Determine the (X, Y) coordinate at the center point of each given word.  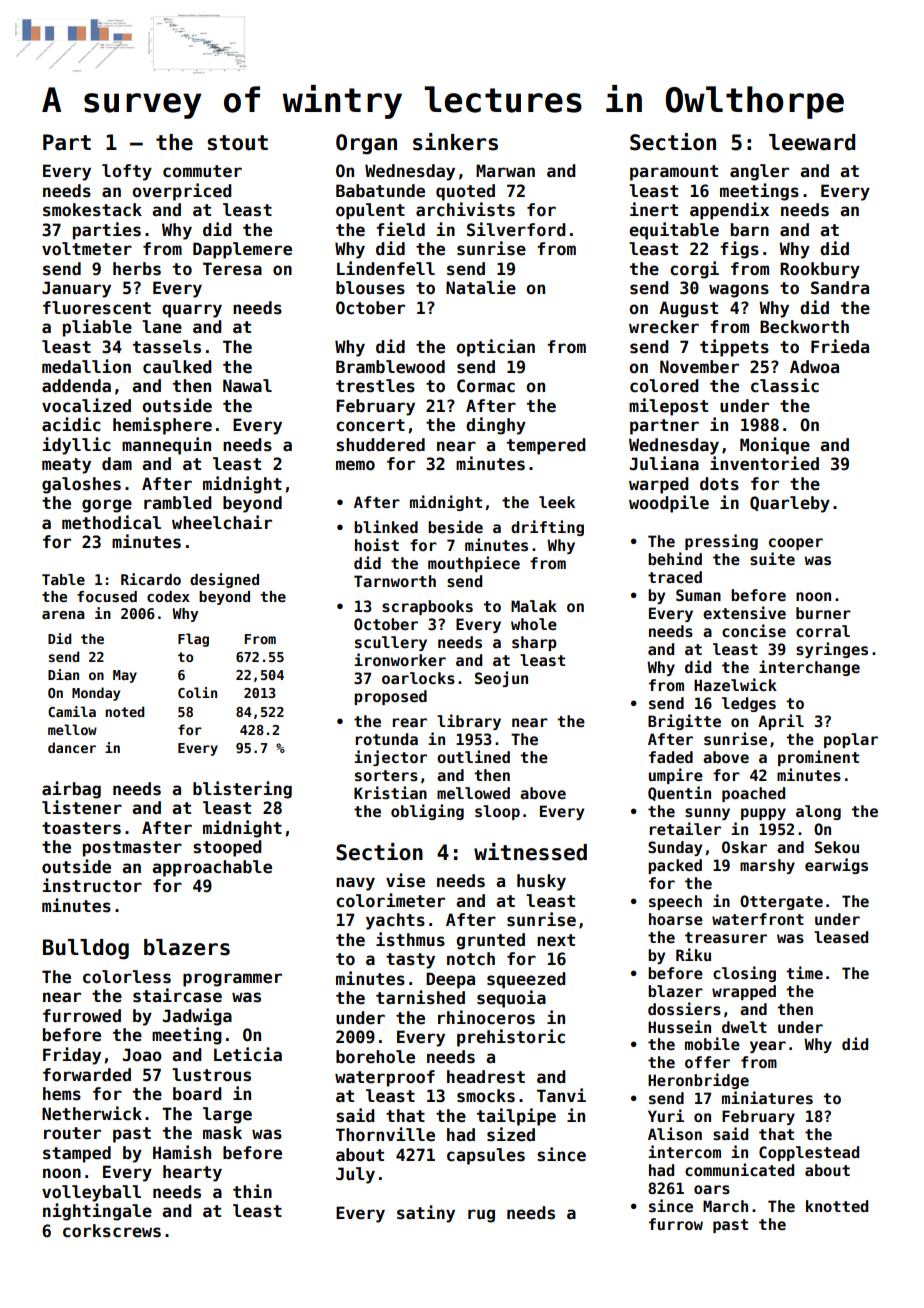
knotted (837, 1206)
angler (759, 172)
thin (252, 1191)
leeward (812, 142)
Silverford (516, 229)
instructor (92, 885)
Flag (193, 640)
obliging (427, 812)
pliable (97, 328)
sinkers (455, 142)
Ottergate (781, 902)
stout (237, 143)
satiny (426, 1214)
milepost (668, 407)
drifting (547, 528)
